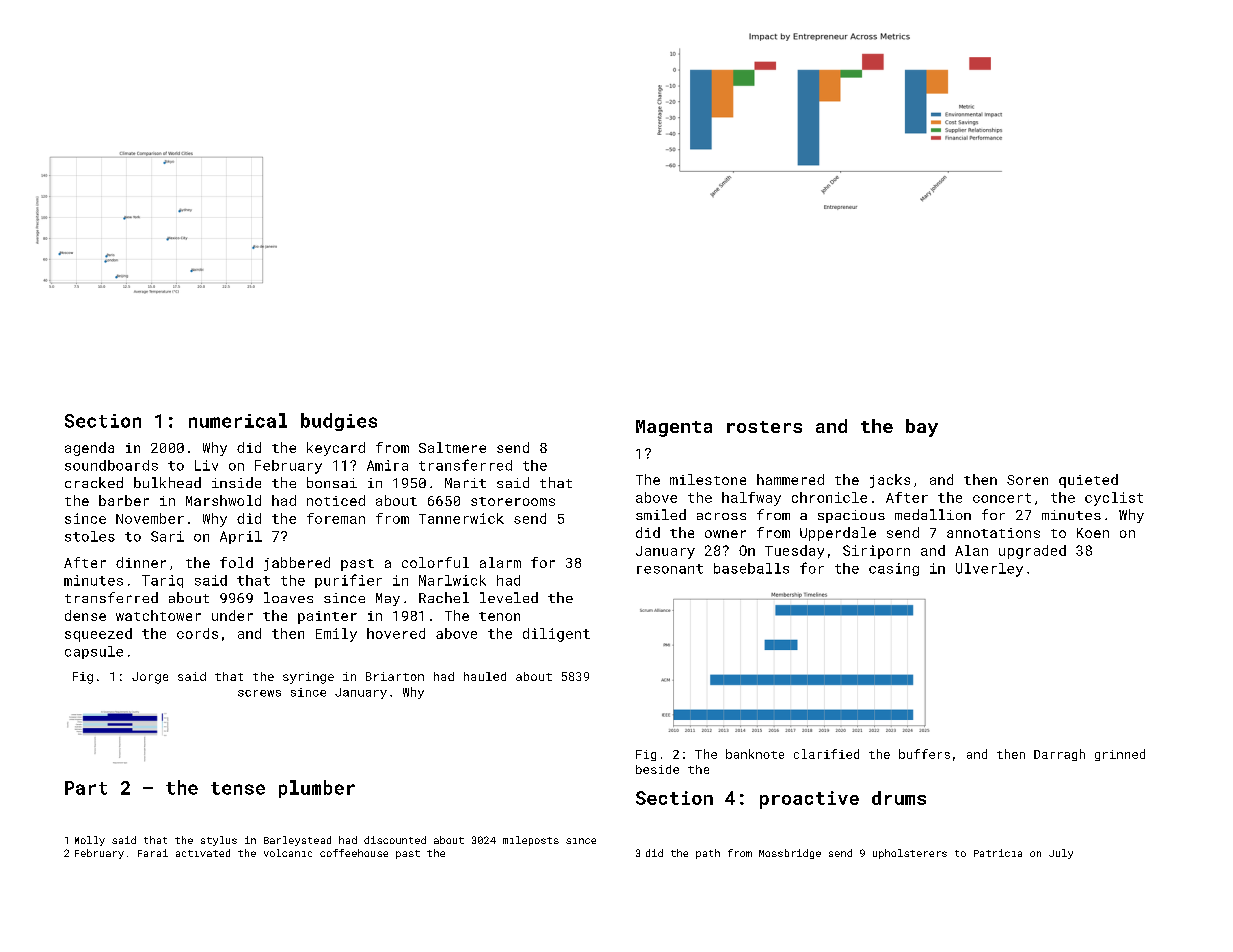  I want to click on bay, so click(922, 428).
